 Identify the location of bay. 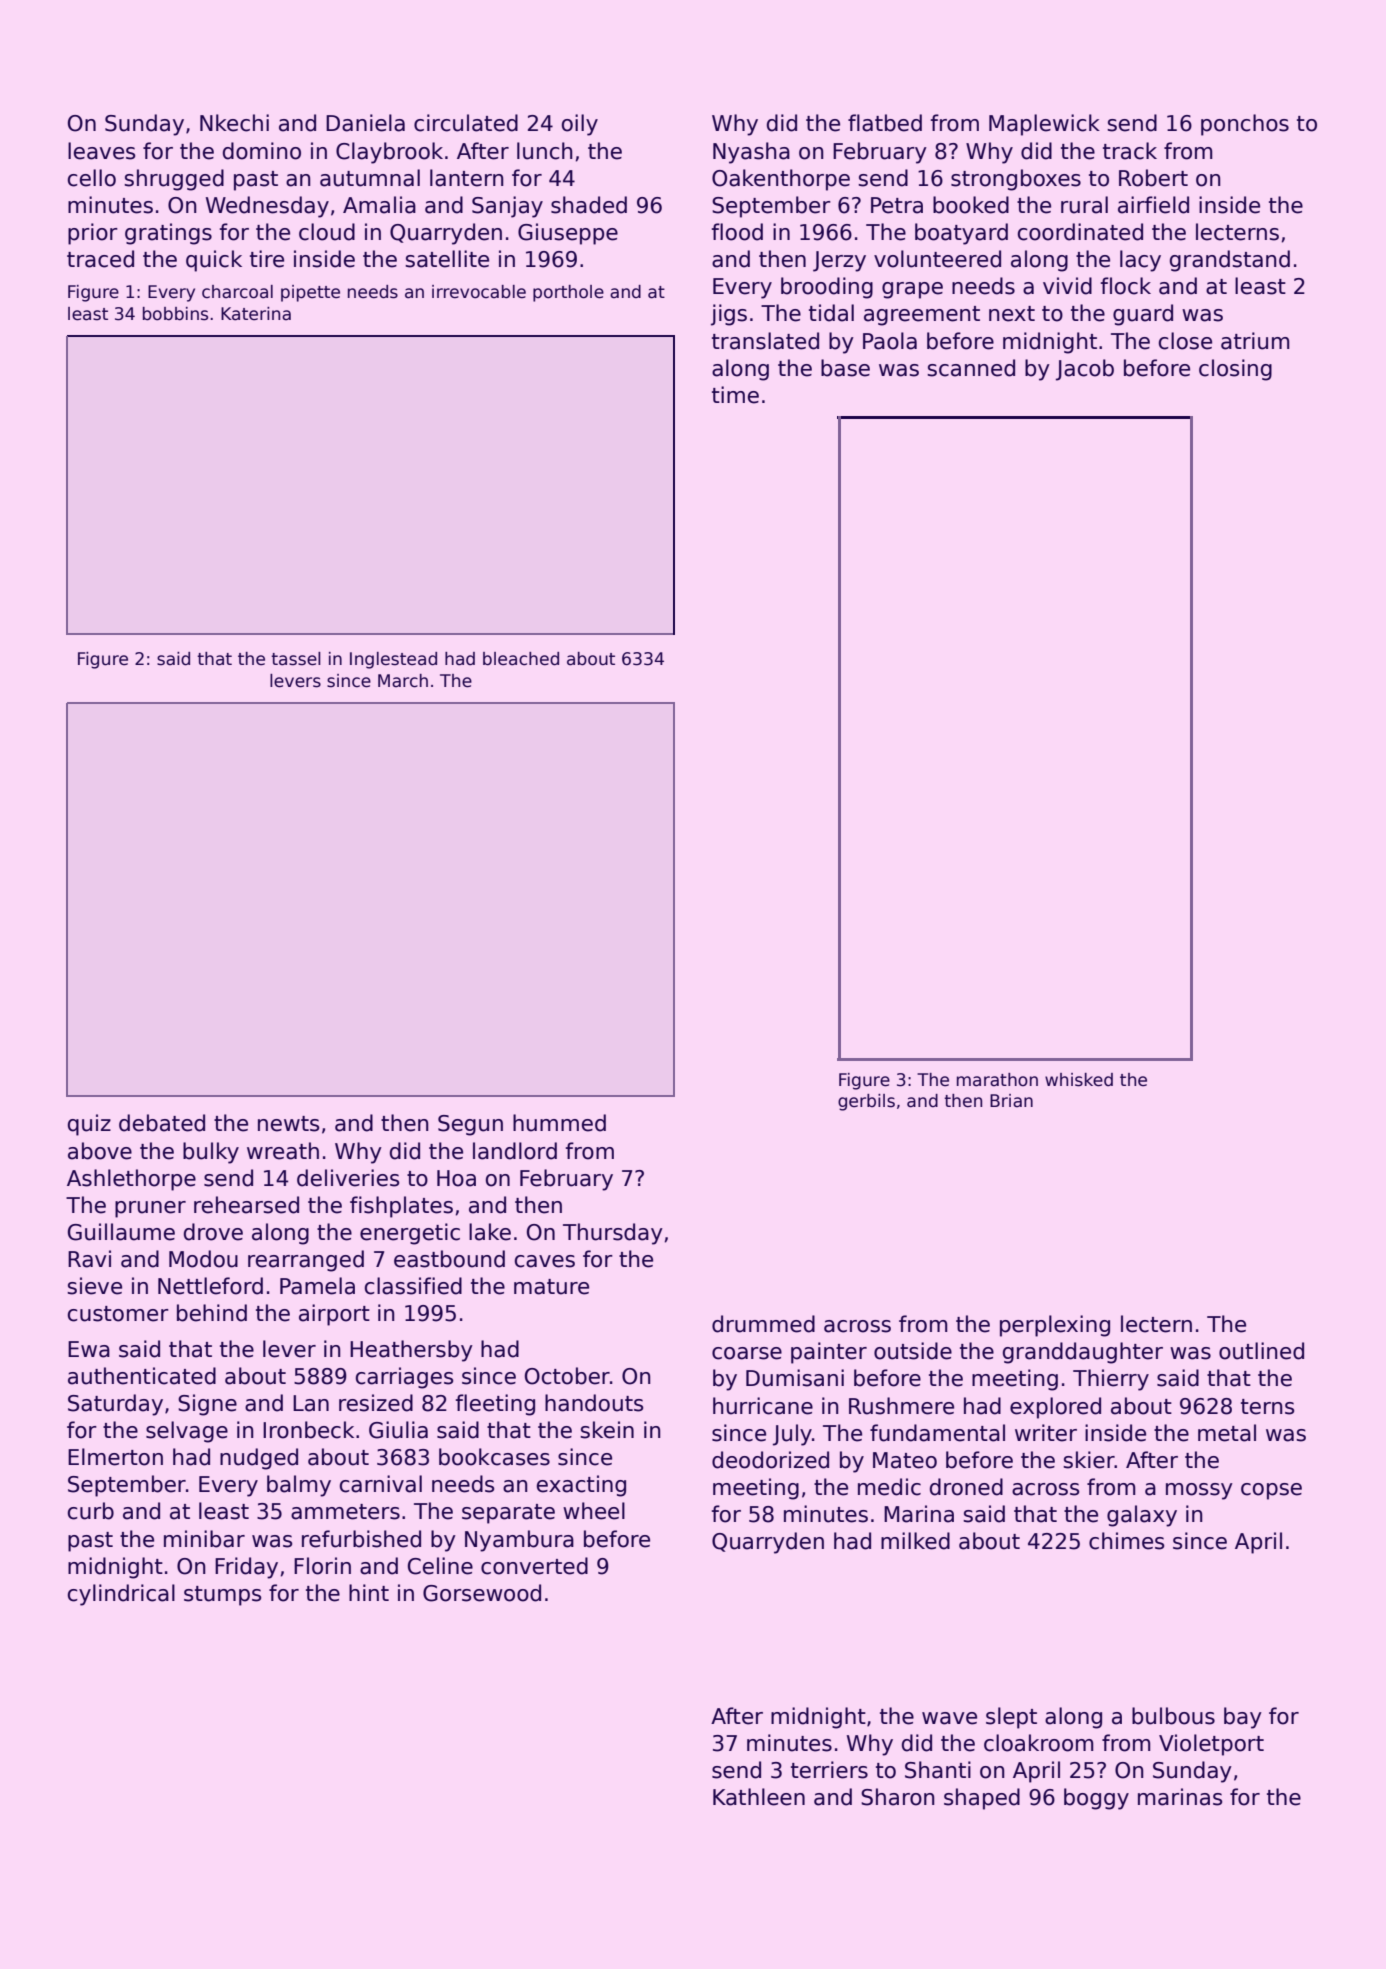
(1243, 1718).
